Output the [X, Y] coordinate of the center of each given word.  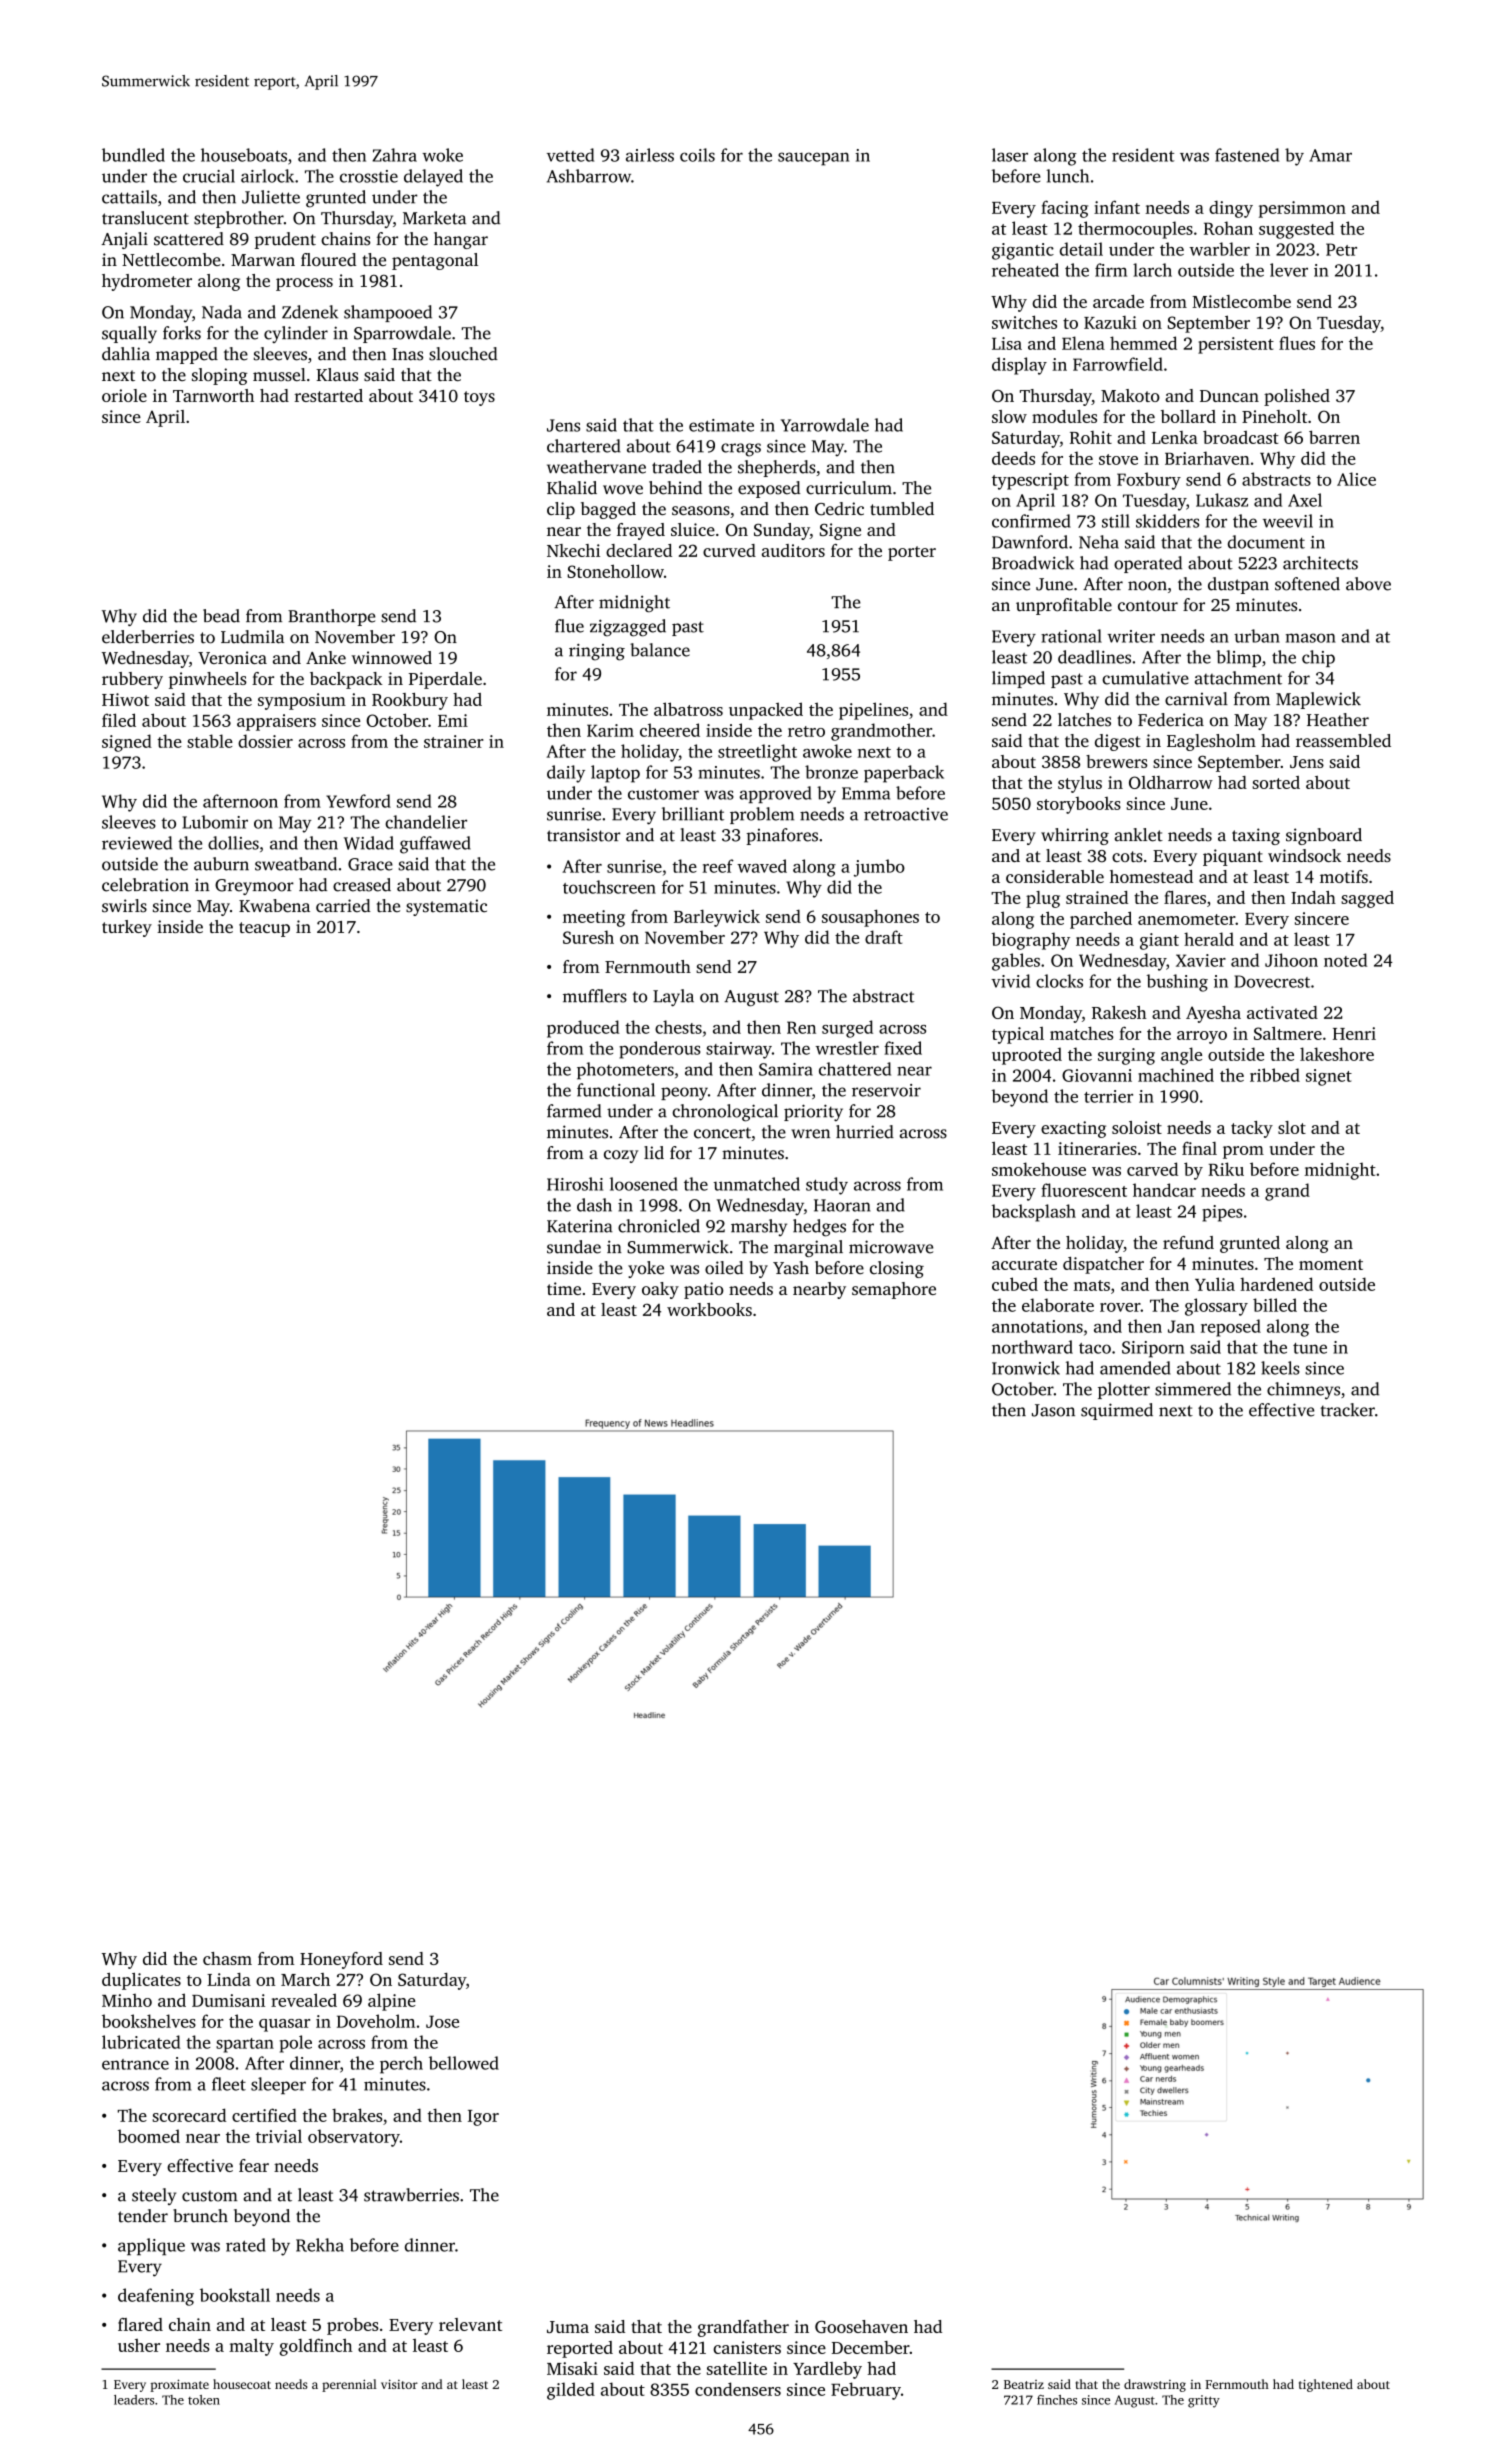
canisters [747, 2347]
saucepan [813, 159]
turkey [127, 928]
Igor [483, 2118]
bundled [133, 155]
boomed [149, 2136]
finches [1057, 2400]
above [1368, 584]
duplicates [141, 1981]
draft [884, 937]
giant [1159, 941]
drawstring [1155, 2385]
